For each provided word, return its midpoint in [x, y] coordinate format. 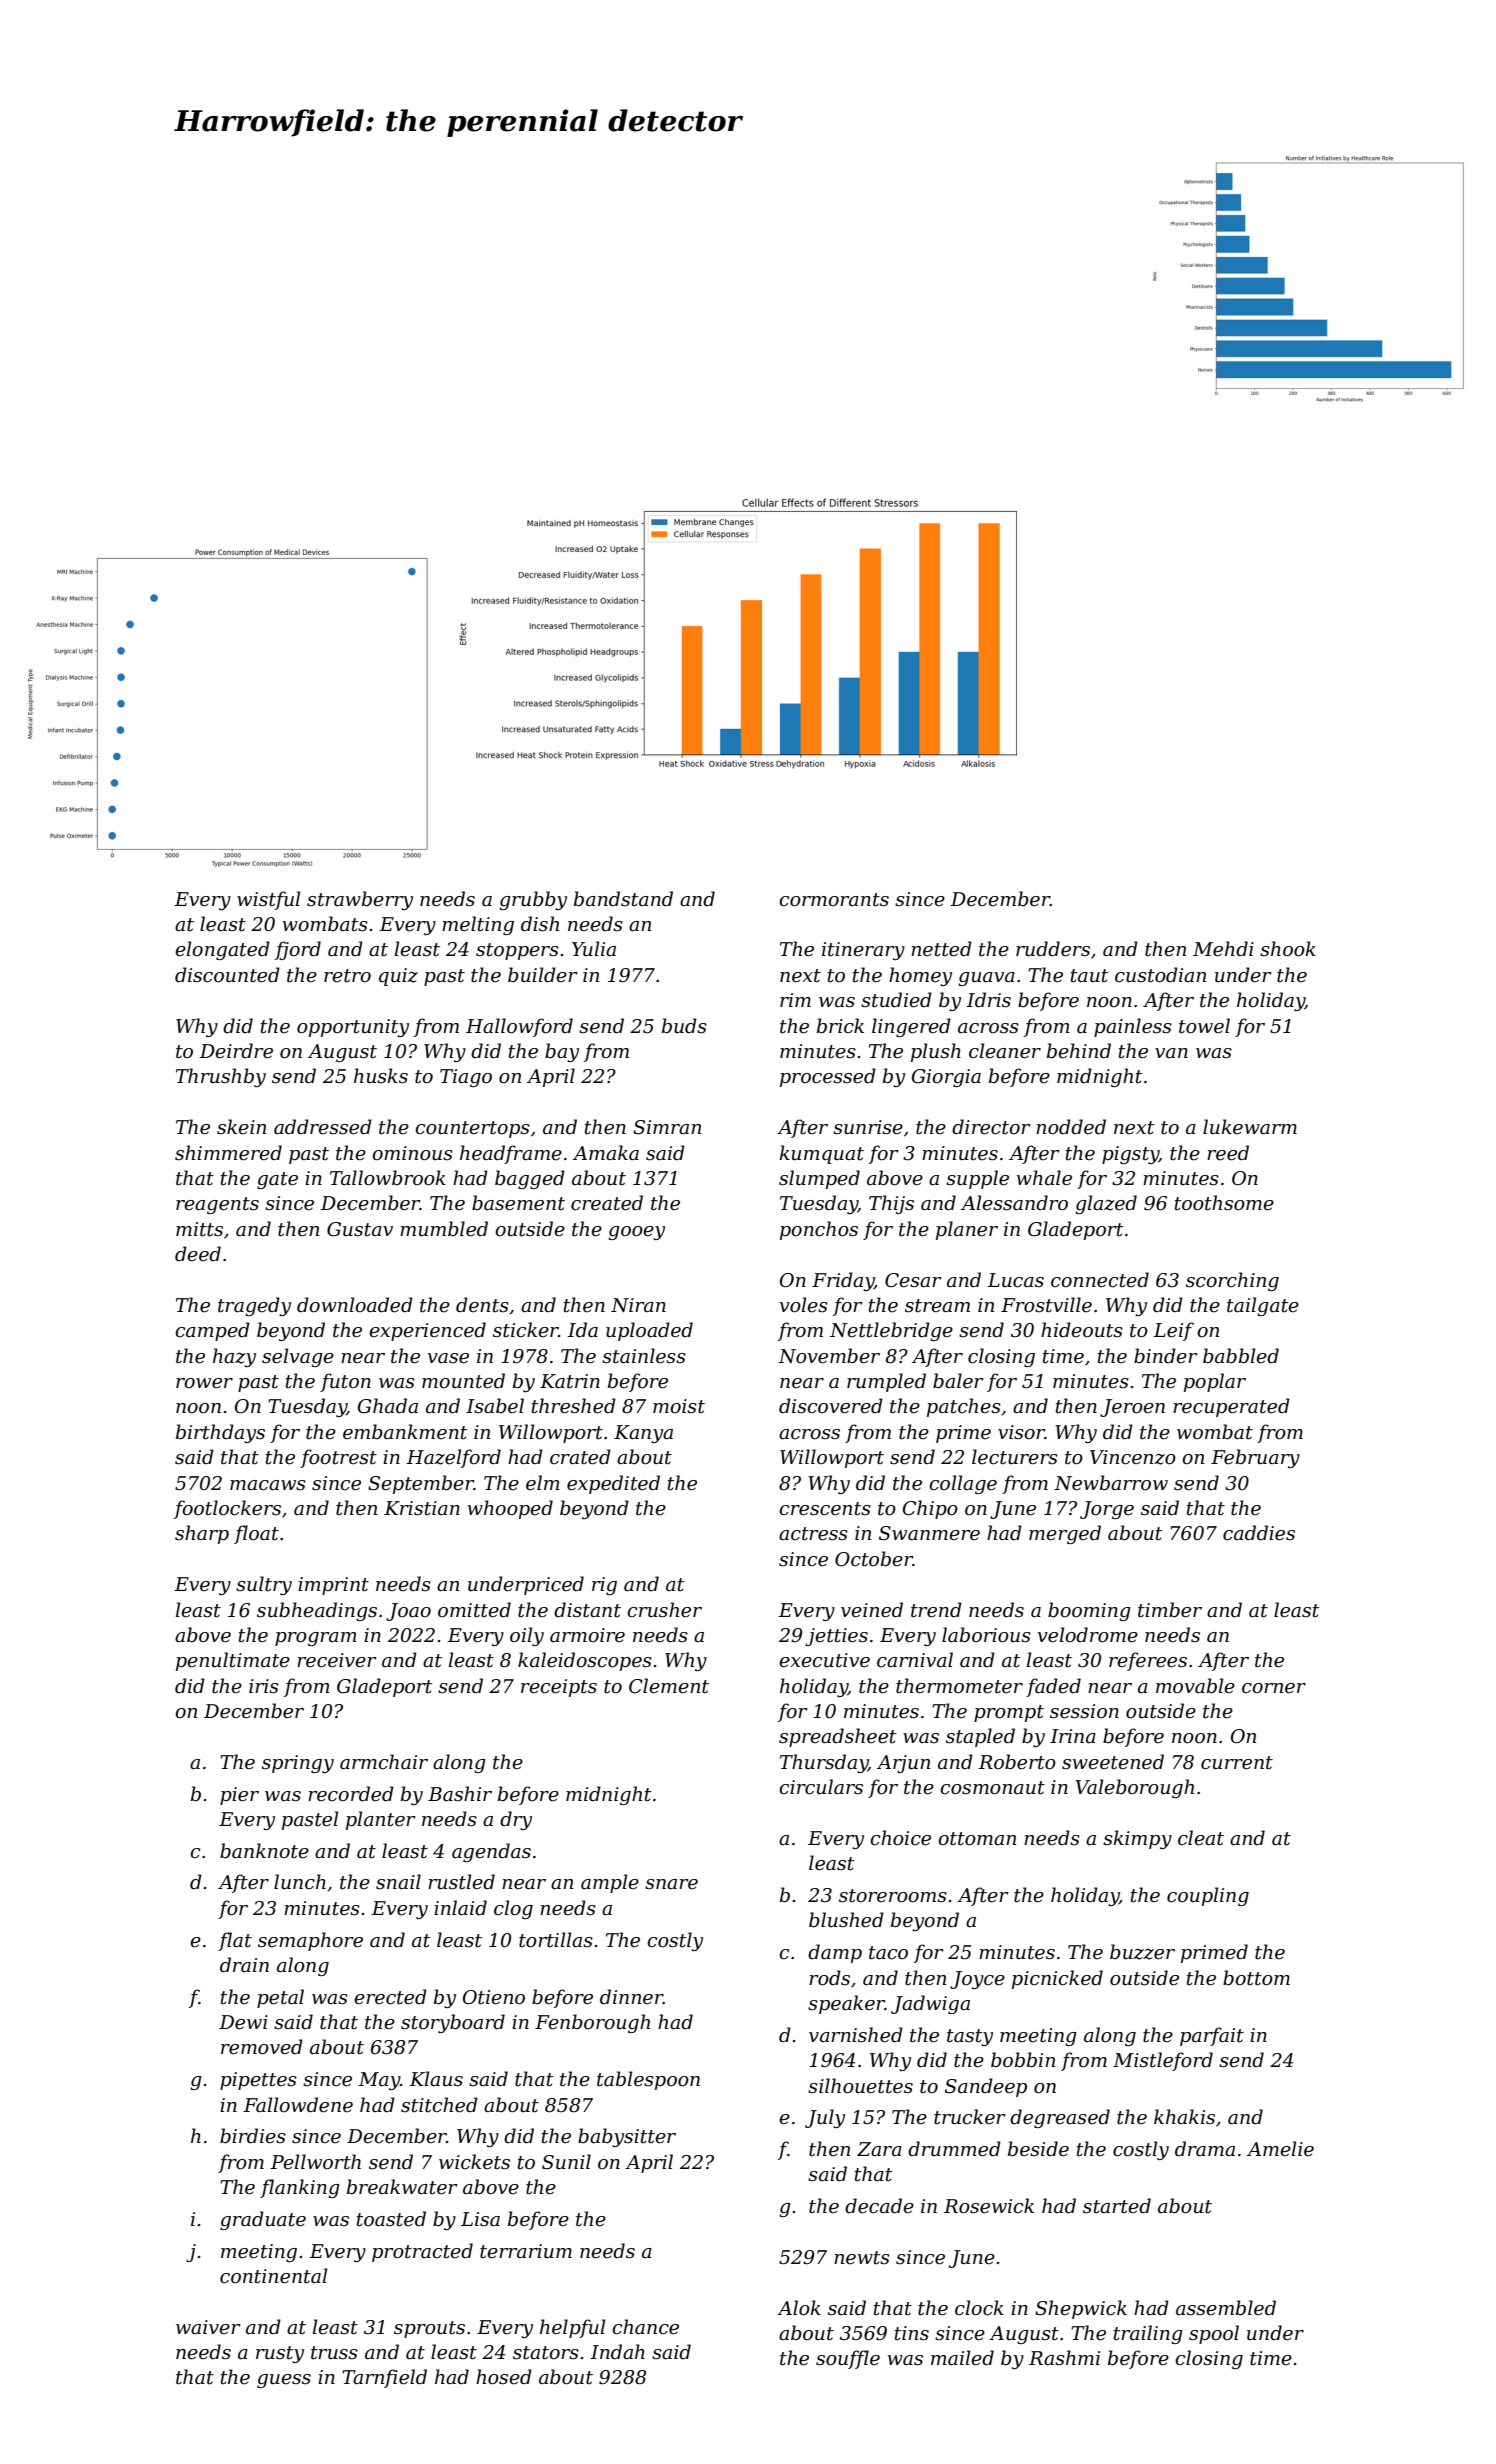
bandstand [623, 899]
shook [1288, 949]
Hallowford [519, 1027]
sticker [526, 1330]
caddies [1259, 1533]
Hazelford [453, 1458]
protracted [422, 2252]
